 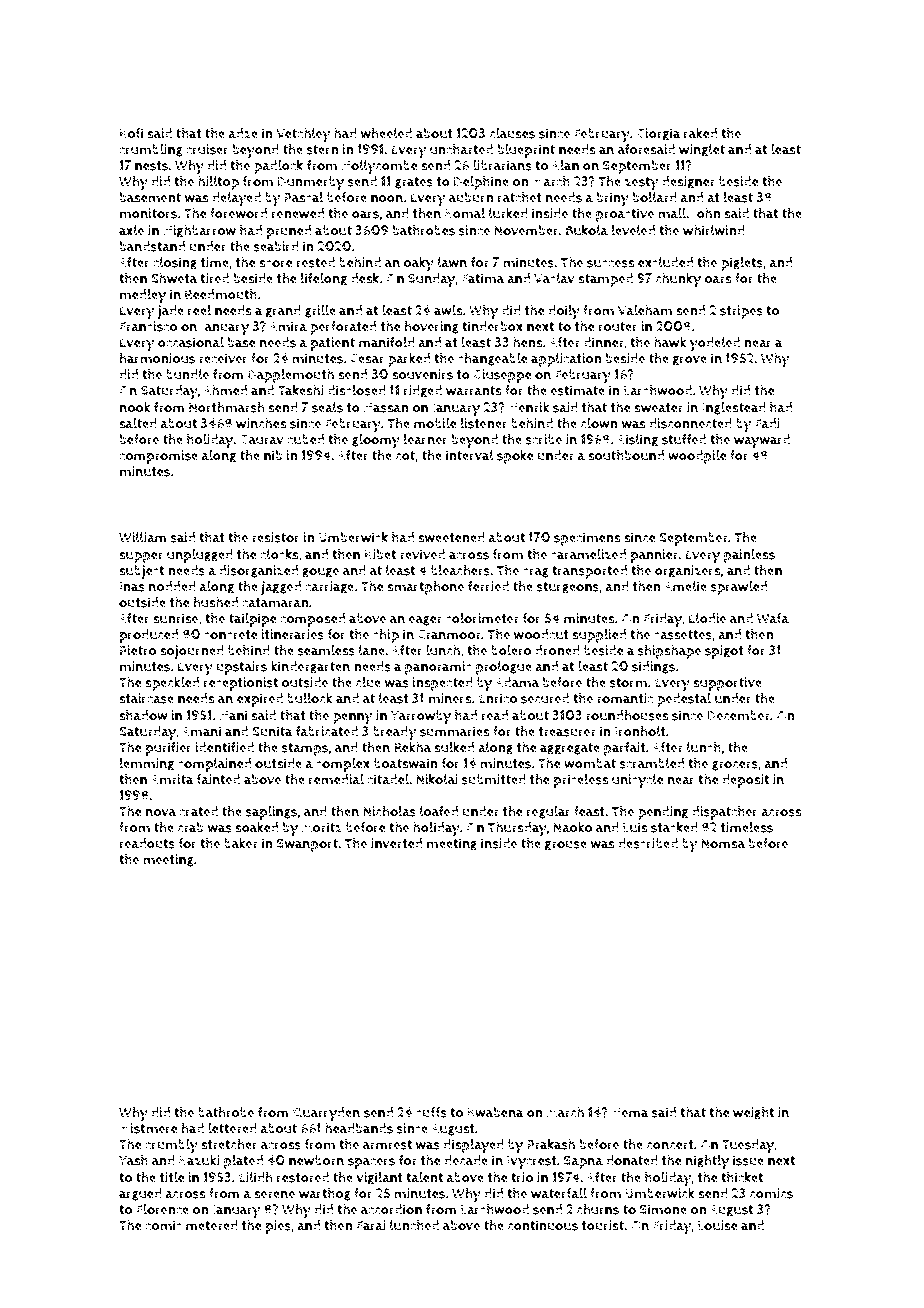 What do you see at coordinates (723, 843) in the screenshot?
I see `Nomsa` at bounding box center [723, 843].
